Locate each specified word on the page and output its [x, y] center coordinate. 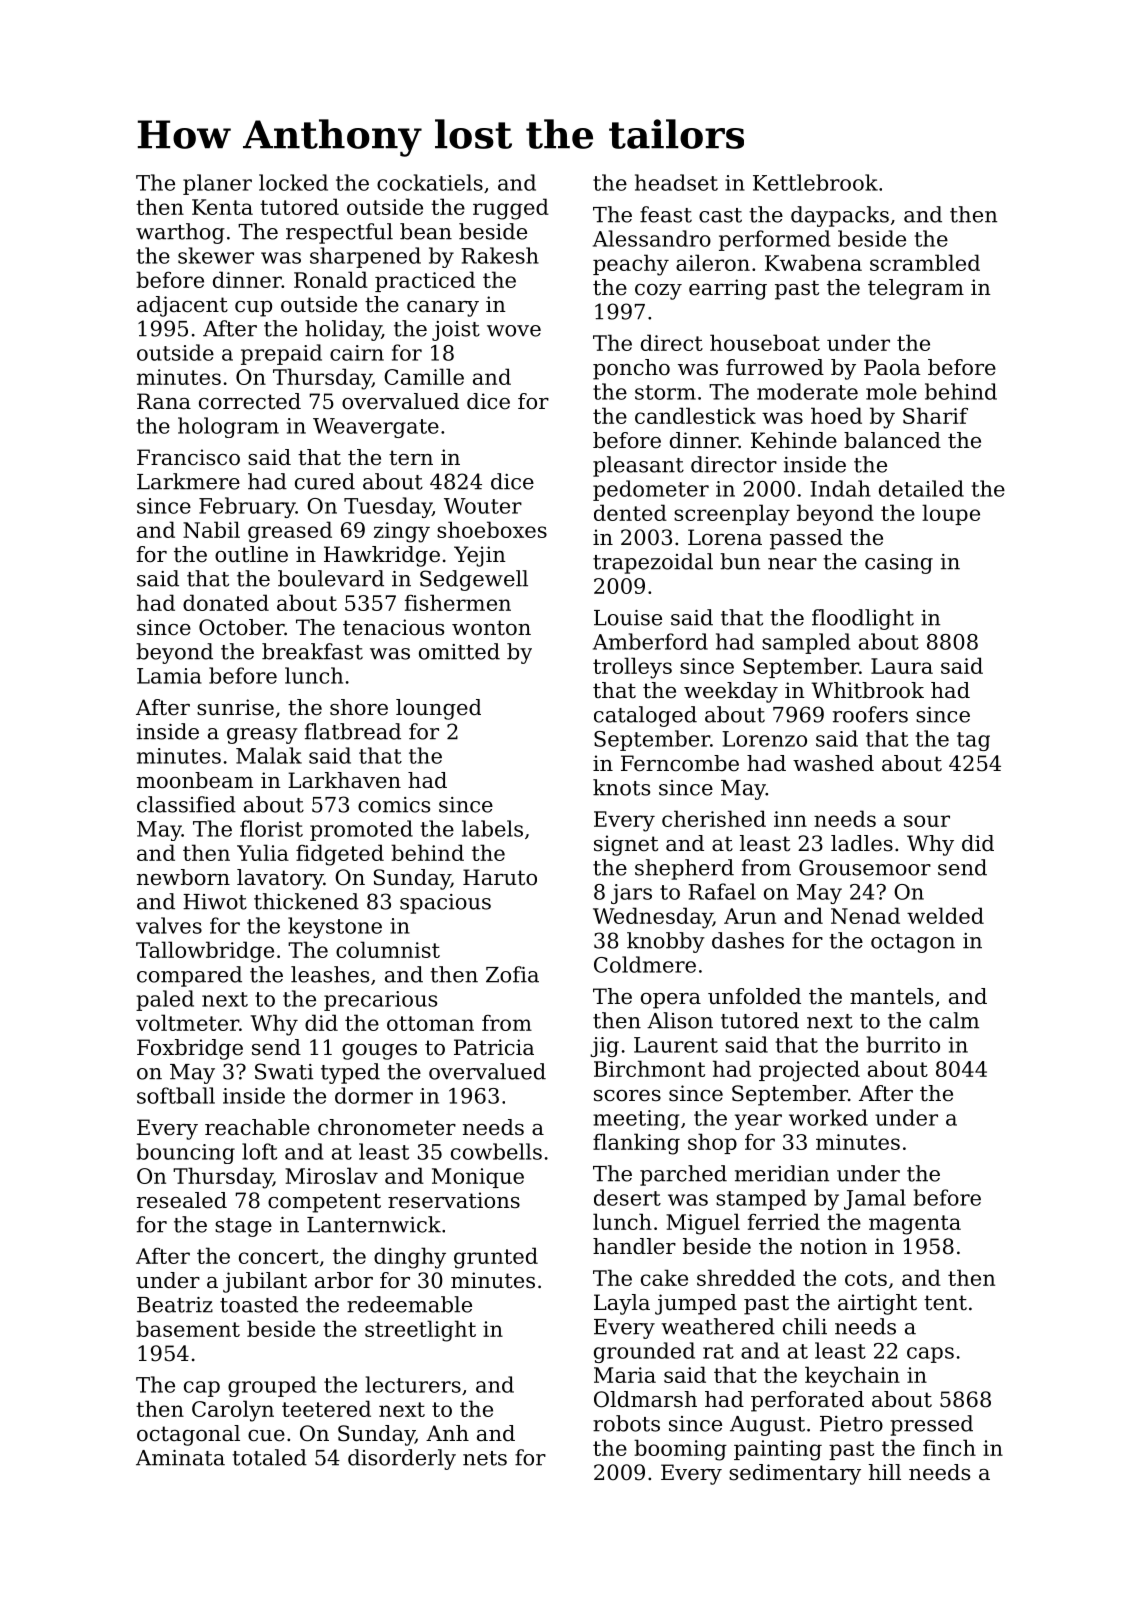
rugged [511, 209]
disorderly [402, 1459]
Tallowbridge [205, 952]
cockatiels [430, 182]
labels [492, 828]
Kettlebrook [815, 182]
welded [945, 915]
